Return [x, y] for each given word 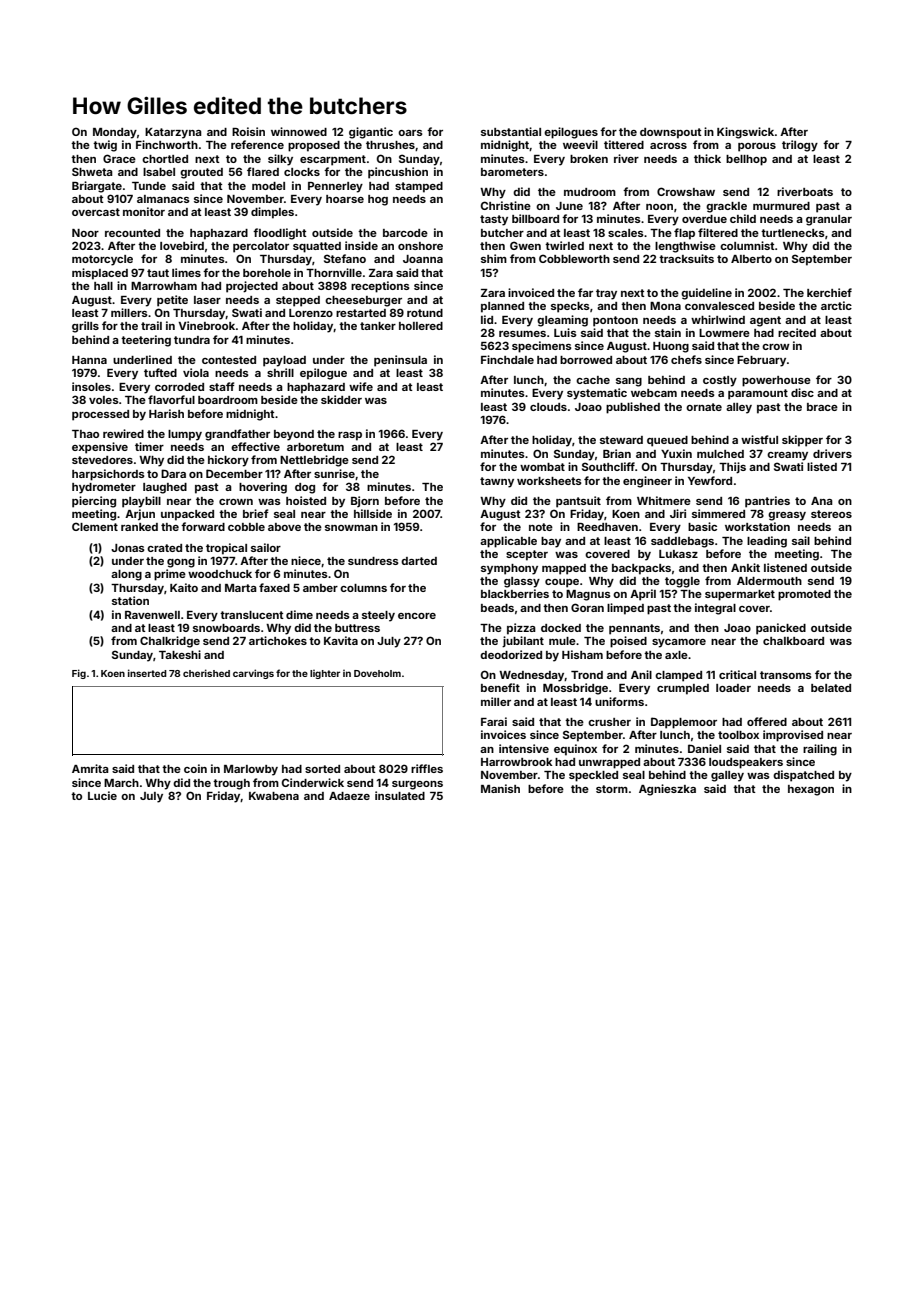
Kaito [184, 587]
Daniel [704, 748]
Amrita [90, 768]
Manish [500, 788]
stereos [831, 514]
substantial [511, 131]
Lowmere [724, 333]
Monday [115, 133]
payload [284, 361]
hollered [421, 326]
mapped [564, 569]
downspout [671, 133]
